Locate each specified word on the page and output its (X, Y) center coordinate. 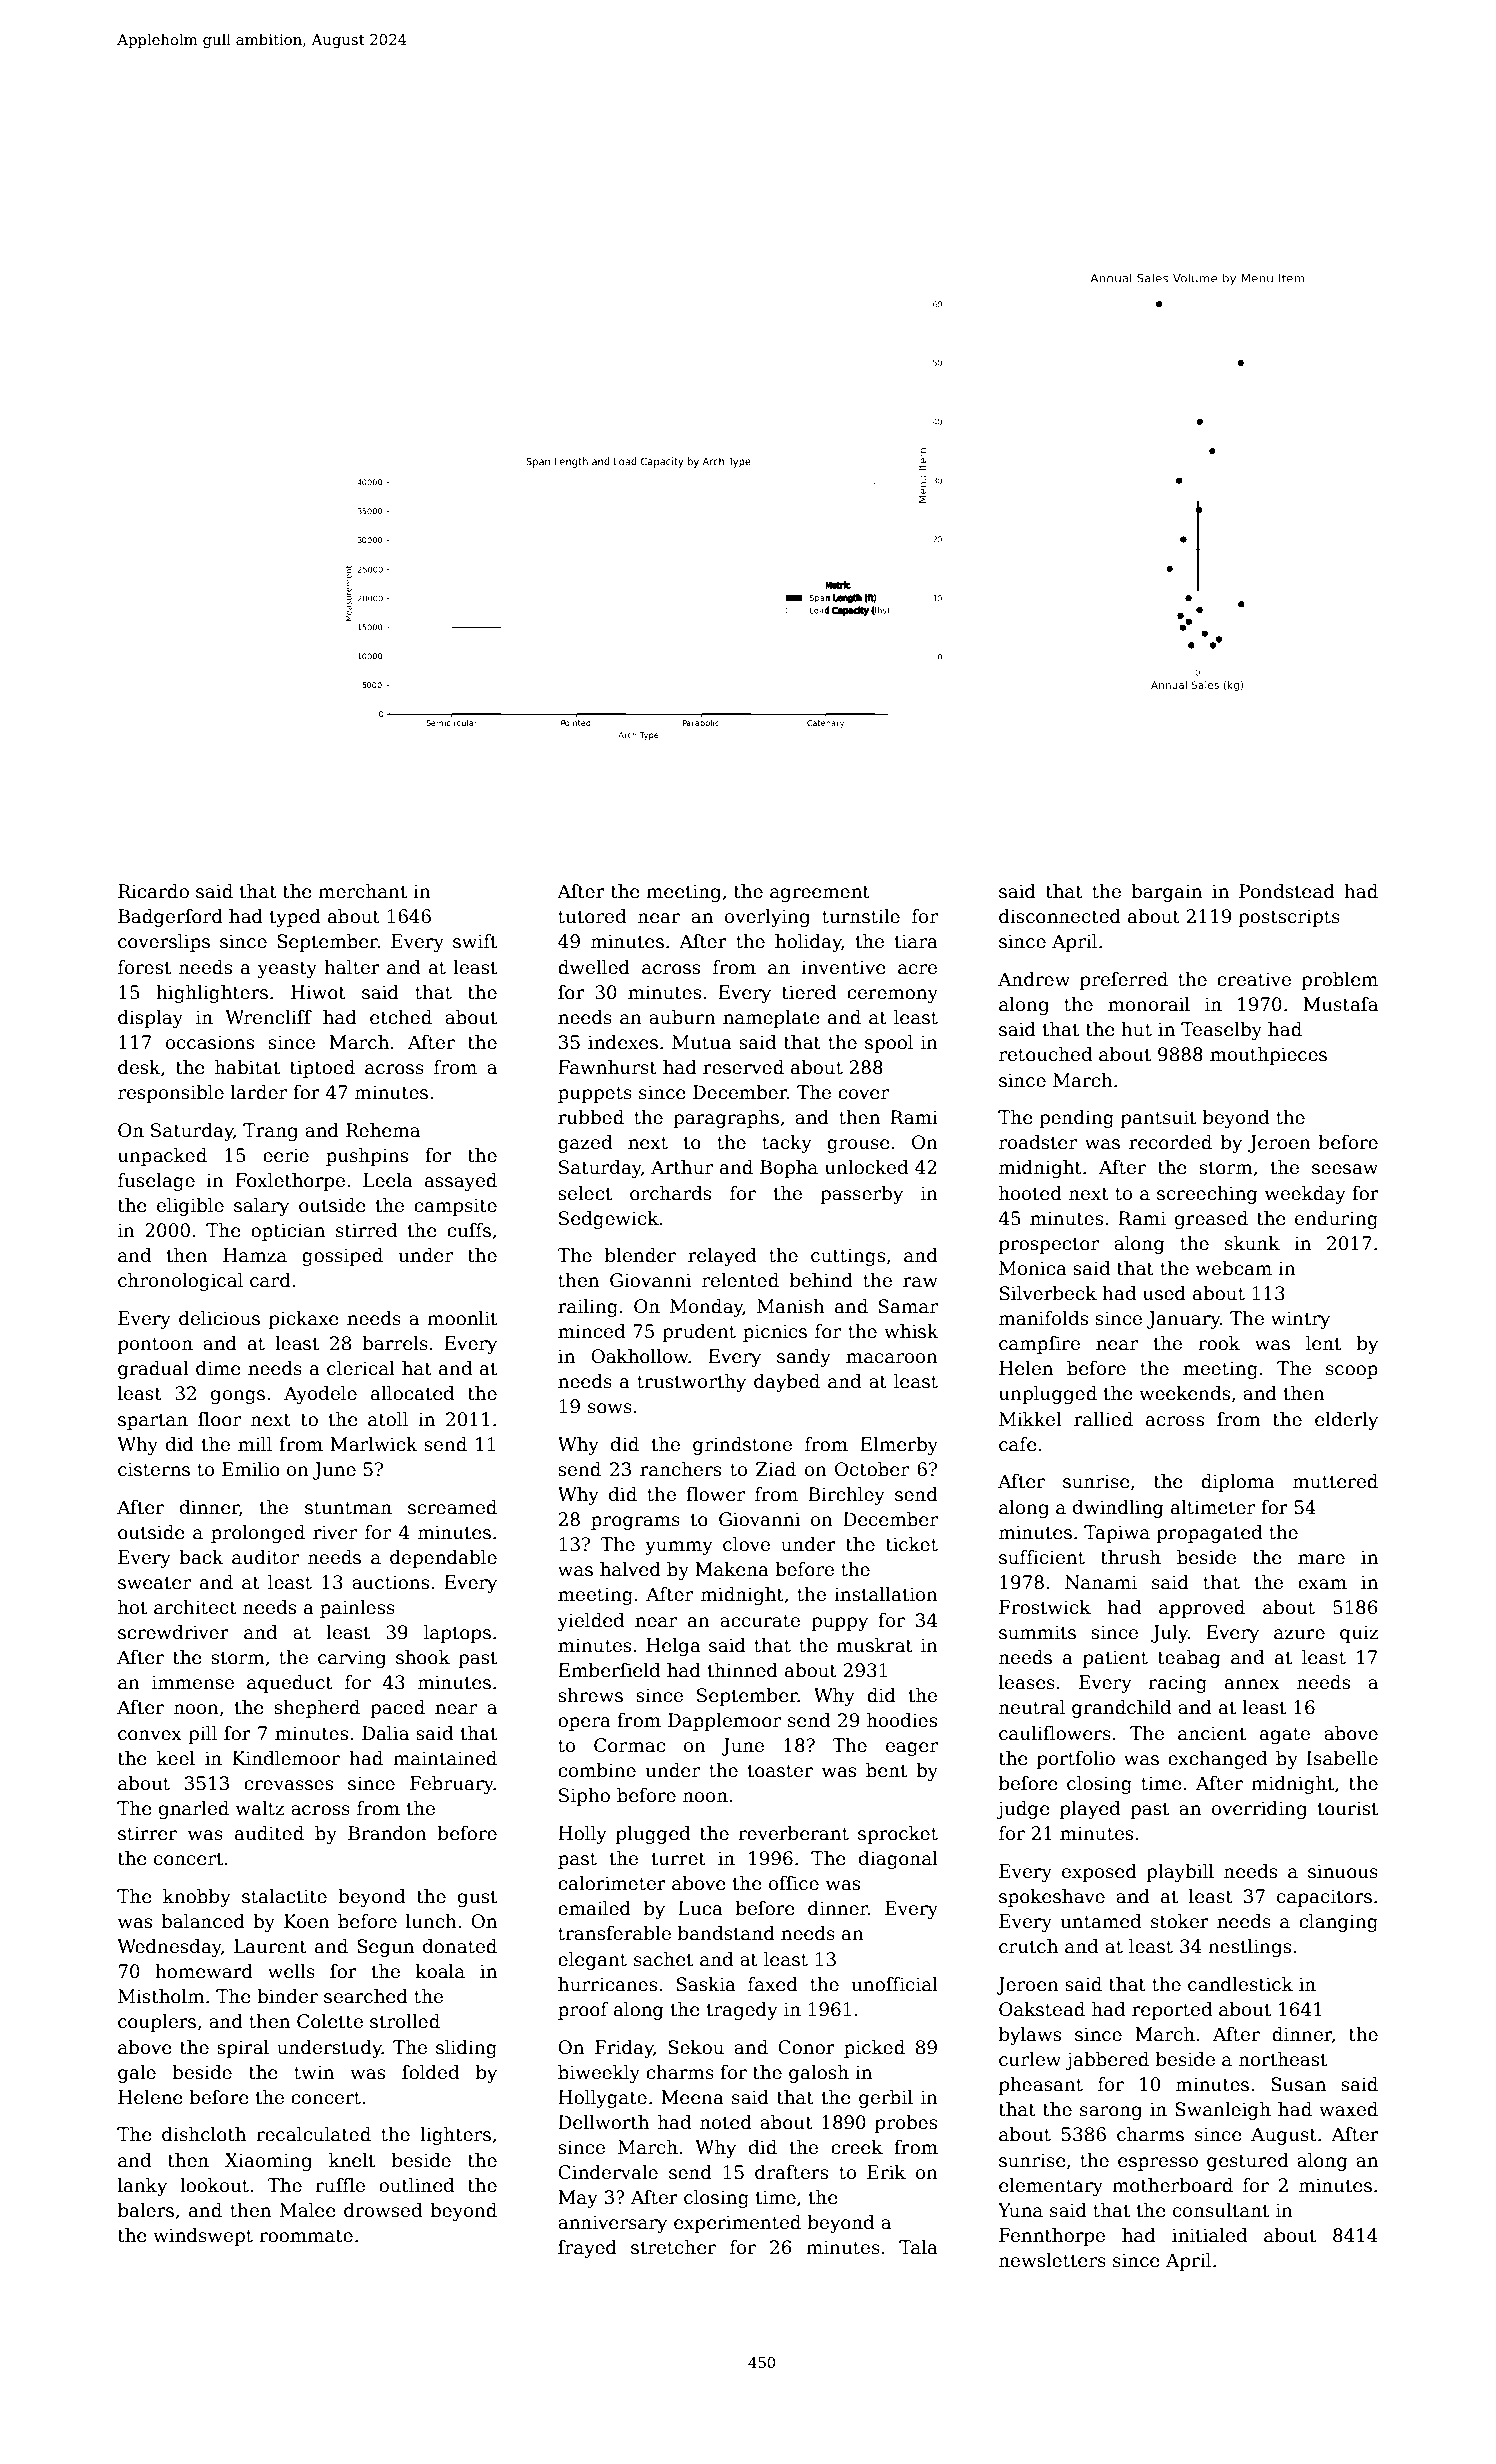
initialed (1210, 2235)
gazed (585, 1144)
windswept (203, 2237)
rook (1219, 1343)
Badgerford (170, 918)
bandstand (726, 1933)
